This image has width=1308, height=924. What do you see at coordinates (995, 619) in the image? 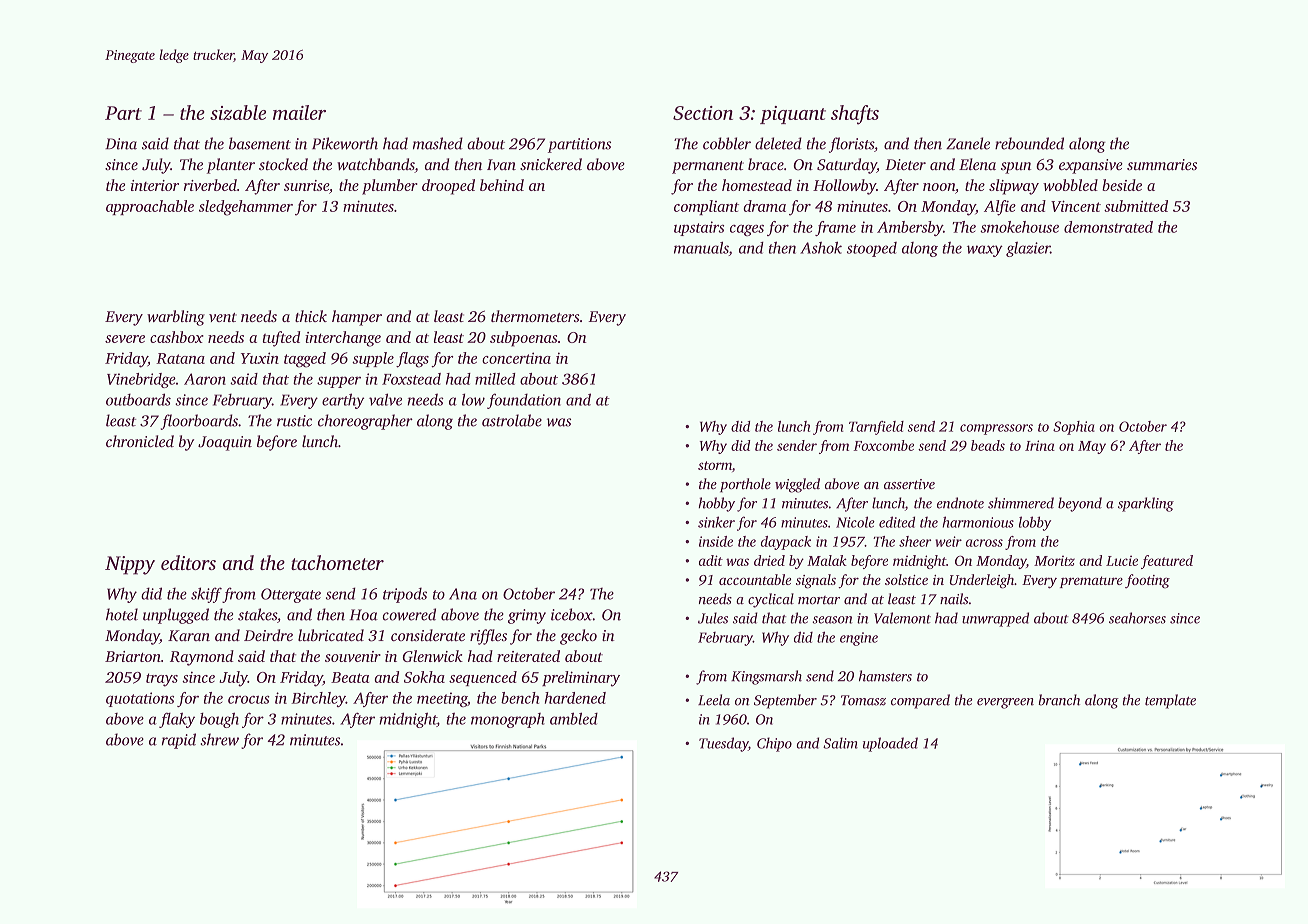
I see `unwrapped` at bounding box center [995, 619].
